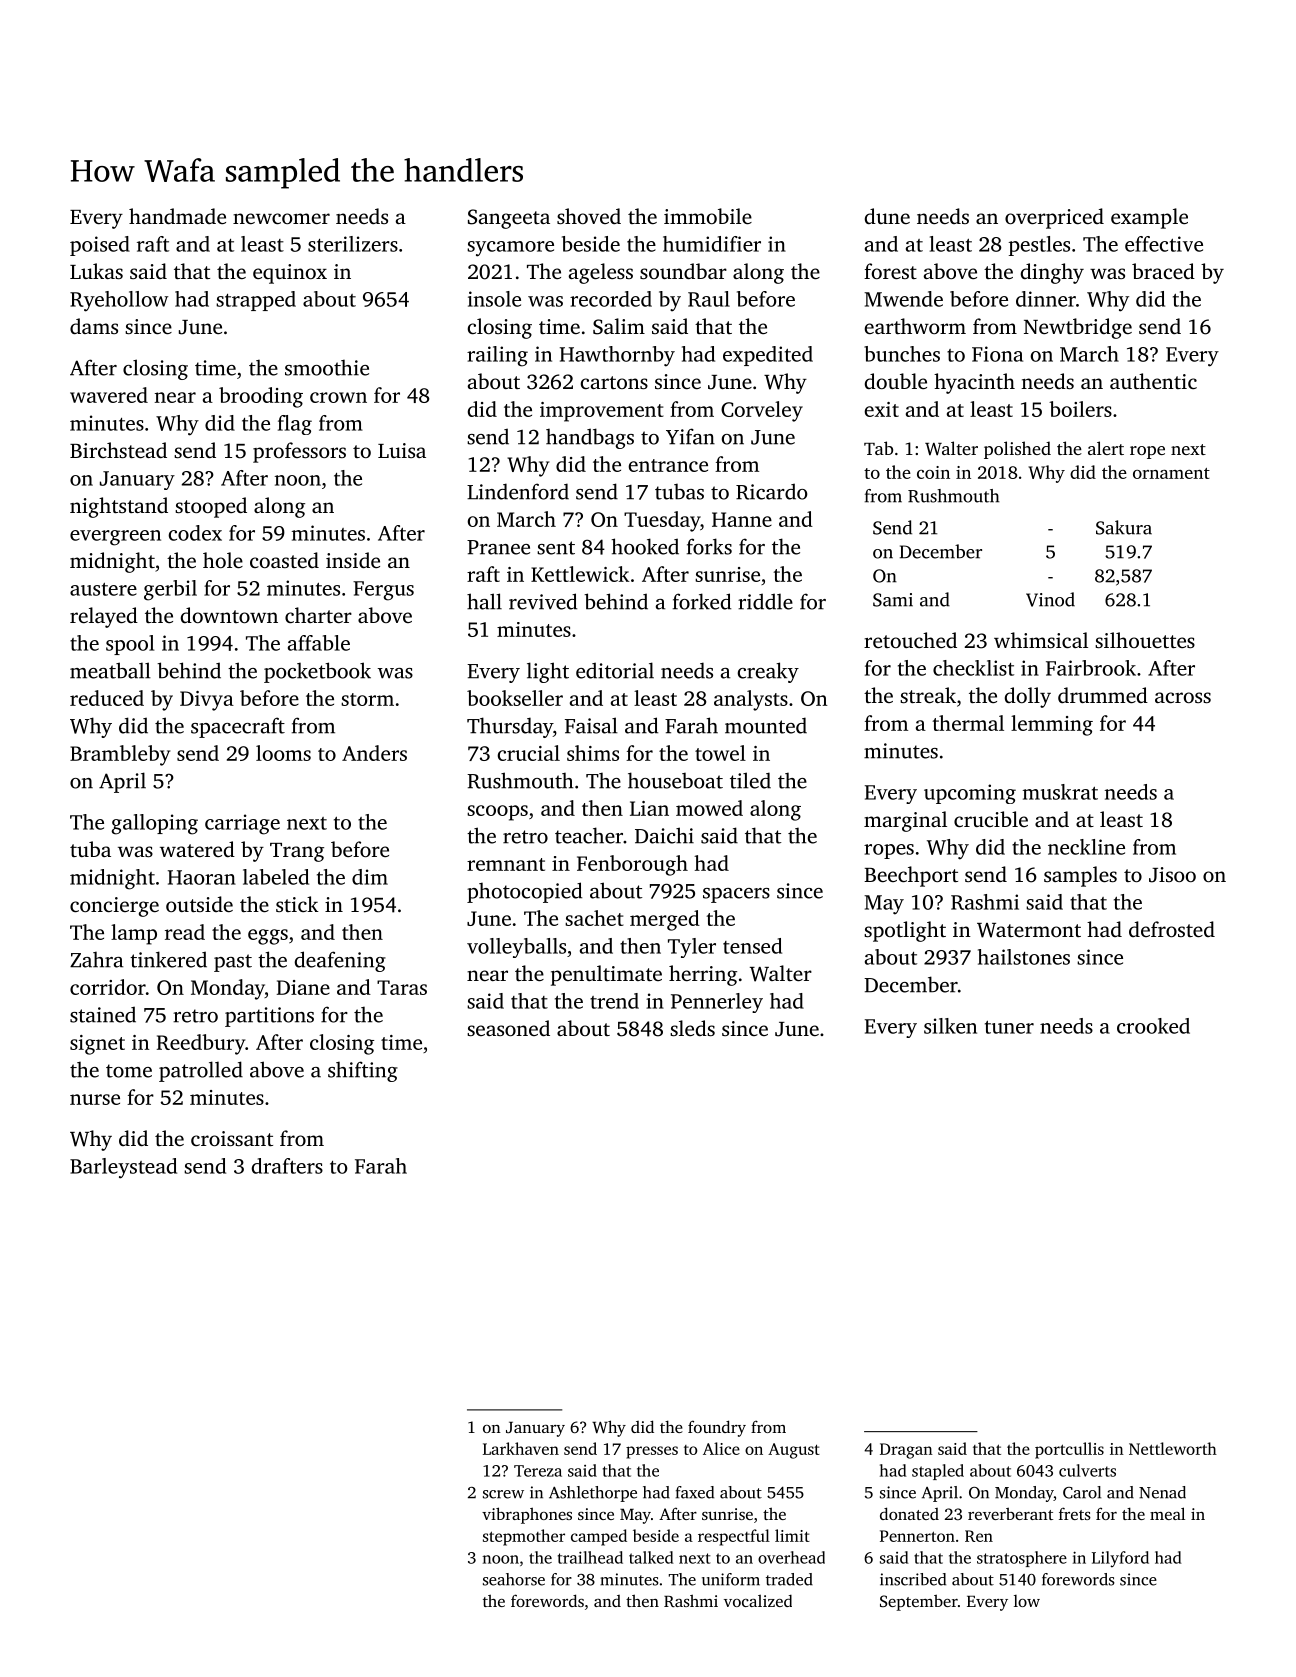 The height and width of the screenshot is (1677, 1296). What do you see at coordinates (1173, 1448) in the screenshot?
I see `Nettleworth` at bounding box center [1173, 1448].
